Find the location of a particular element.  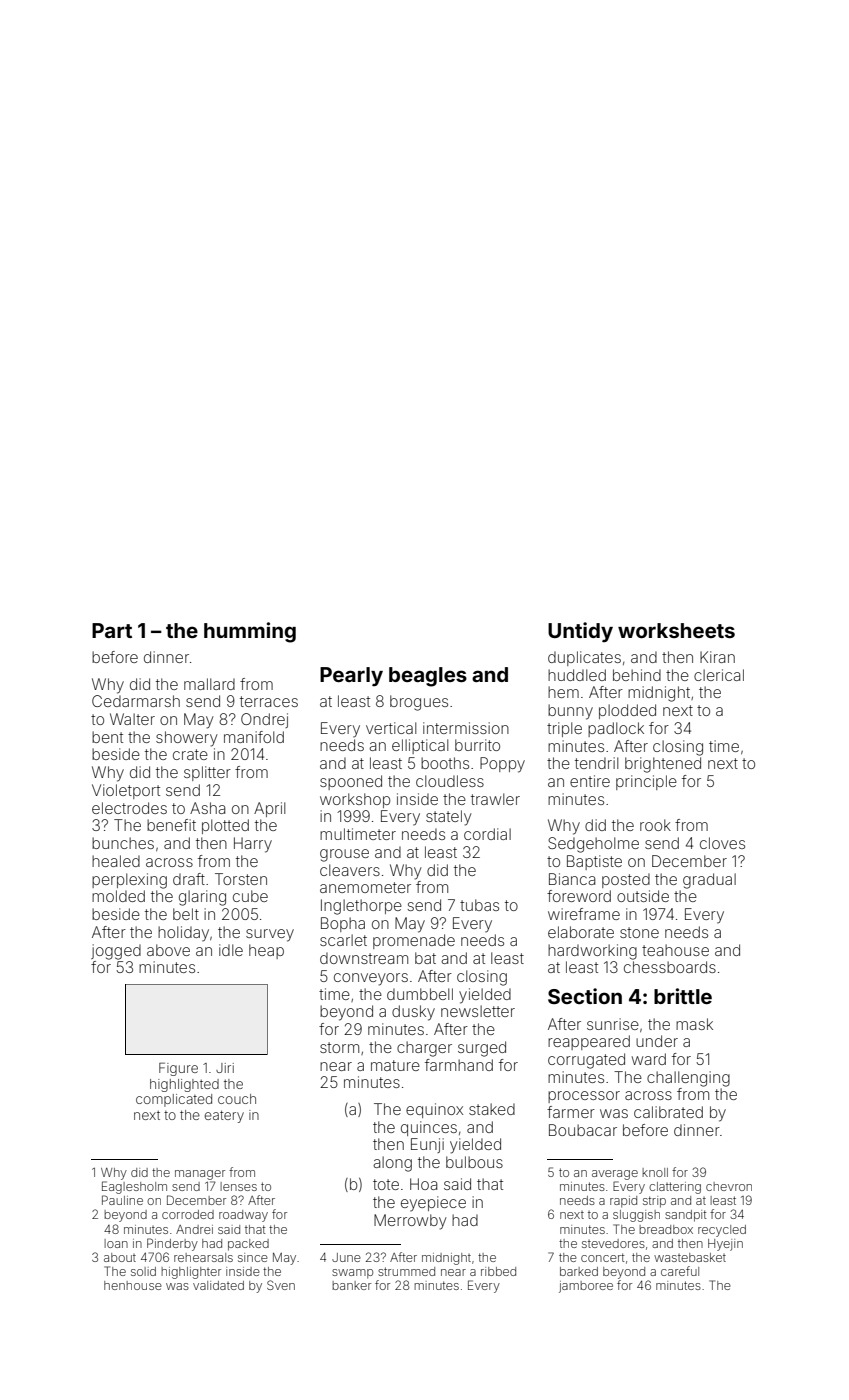

teahouse is located at coordinates (675, 950).
